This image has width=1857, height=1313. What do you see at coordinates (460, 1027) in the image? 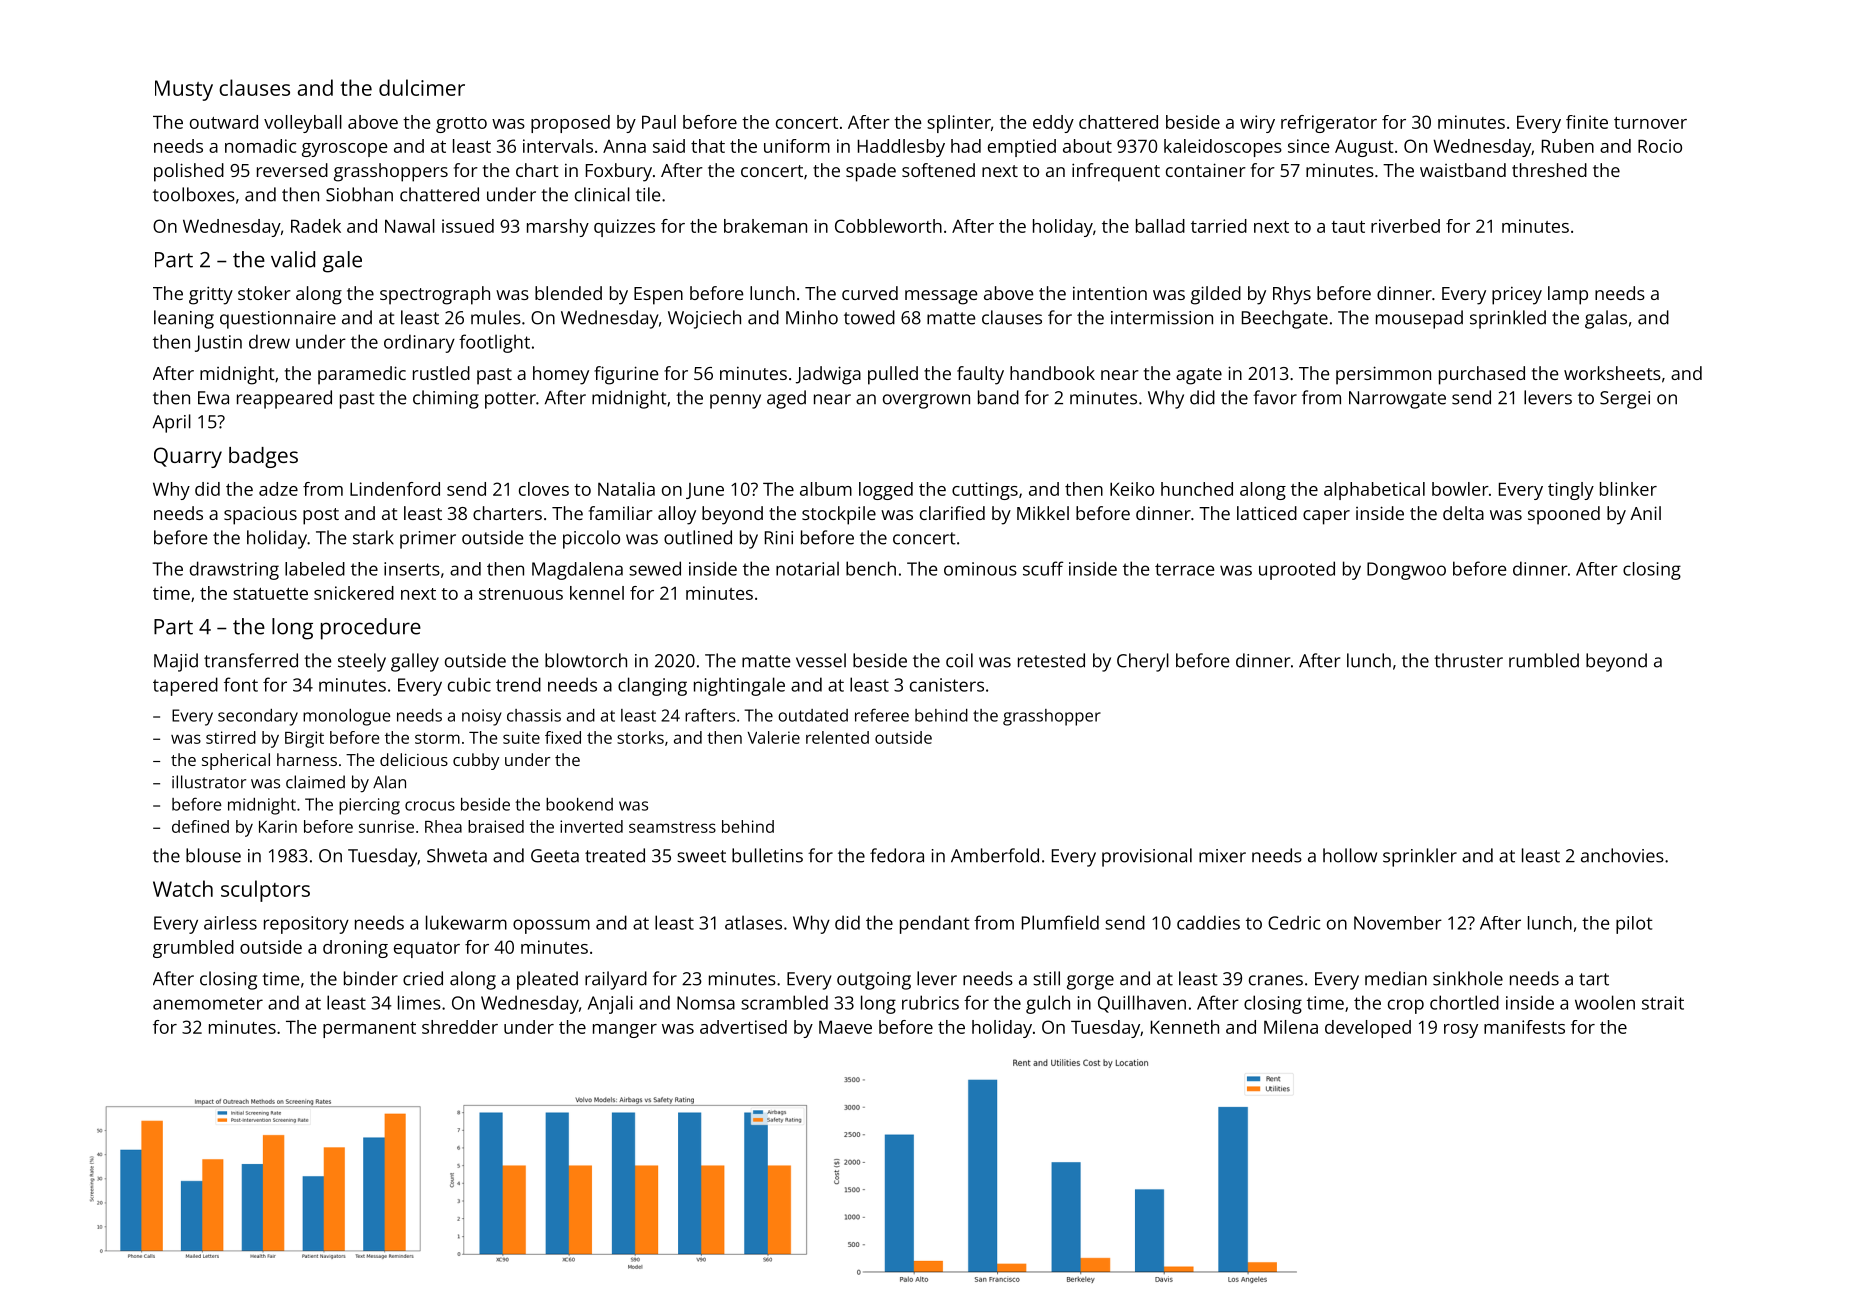
I see `shredder` at bounding box center [460, 1027].
